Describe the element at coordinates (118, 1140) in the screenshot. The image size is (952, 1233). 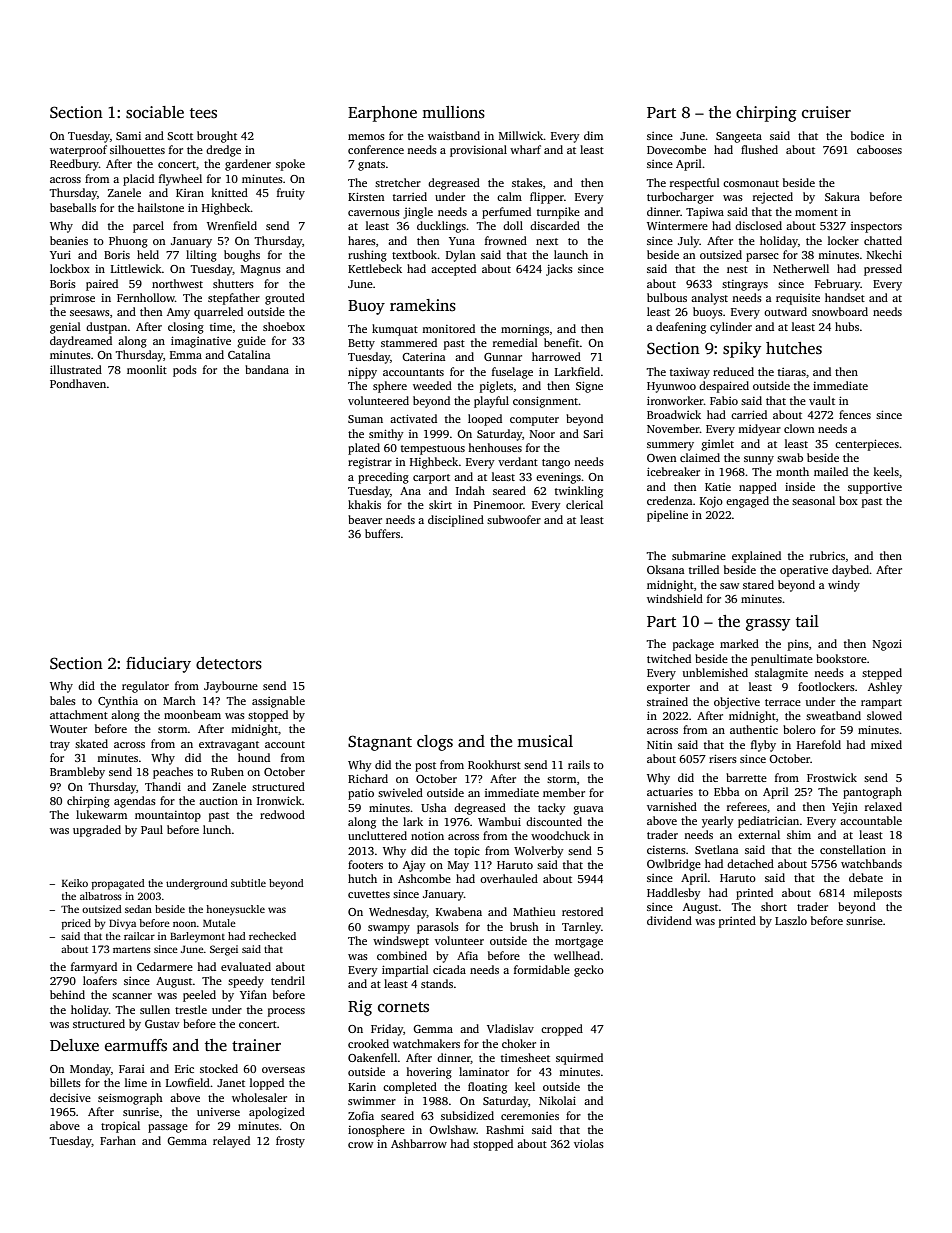
I see `Farhan` at that location.
